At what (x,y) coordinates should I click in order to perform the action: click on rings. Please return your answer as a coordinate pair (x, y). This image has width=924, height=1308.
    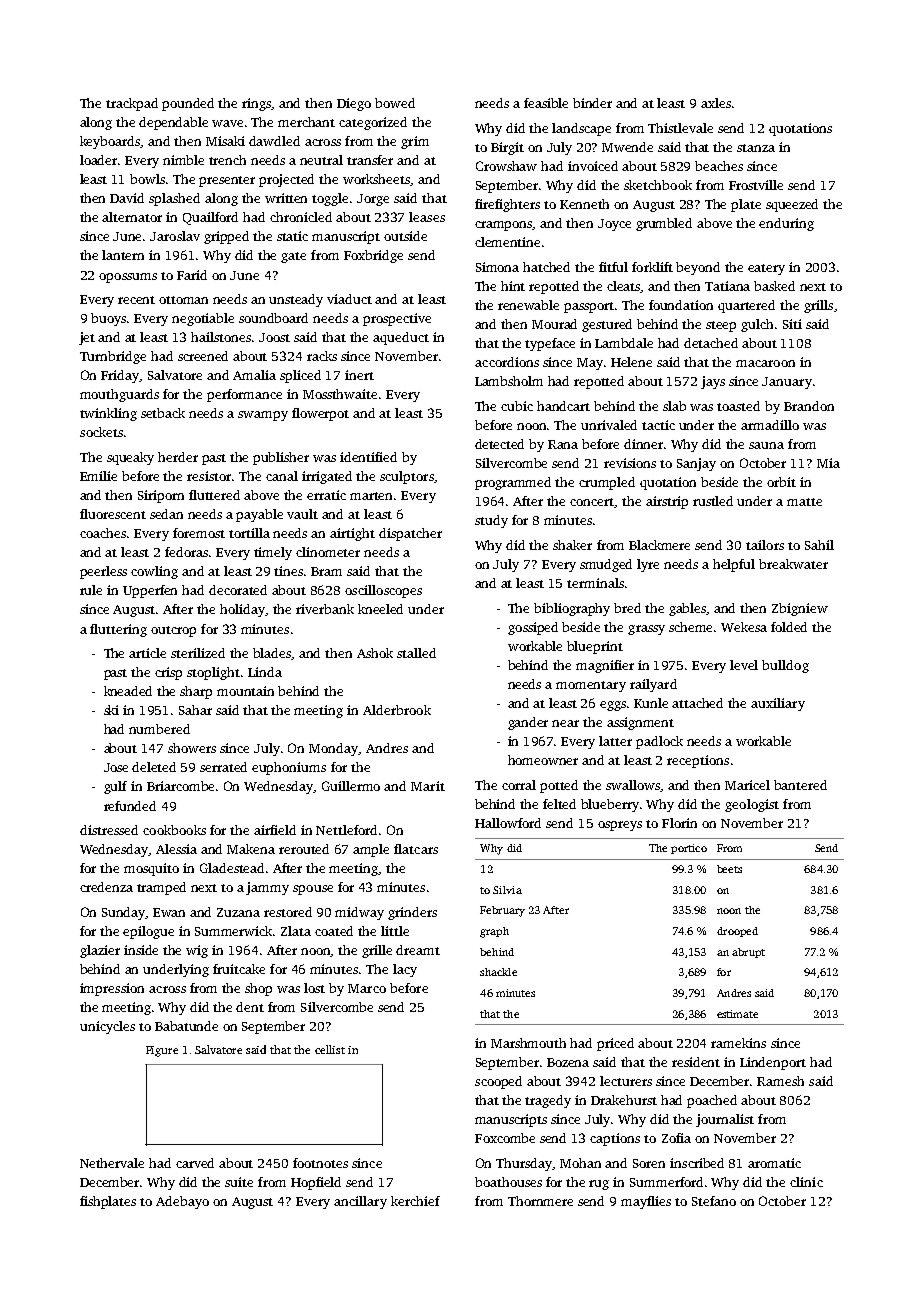
    Looking at the image, I should click on (257, 104).
